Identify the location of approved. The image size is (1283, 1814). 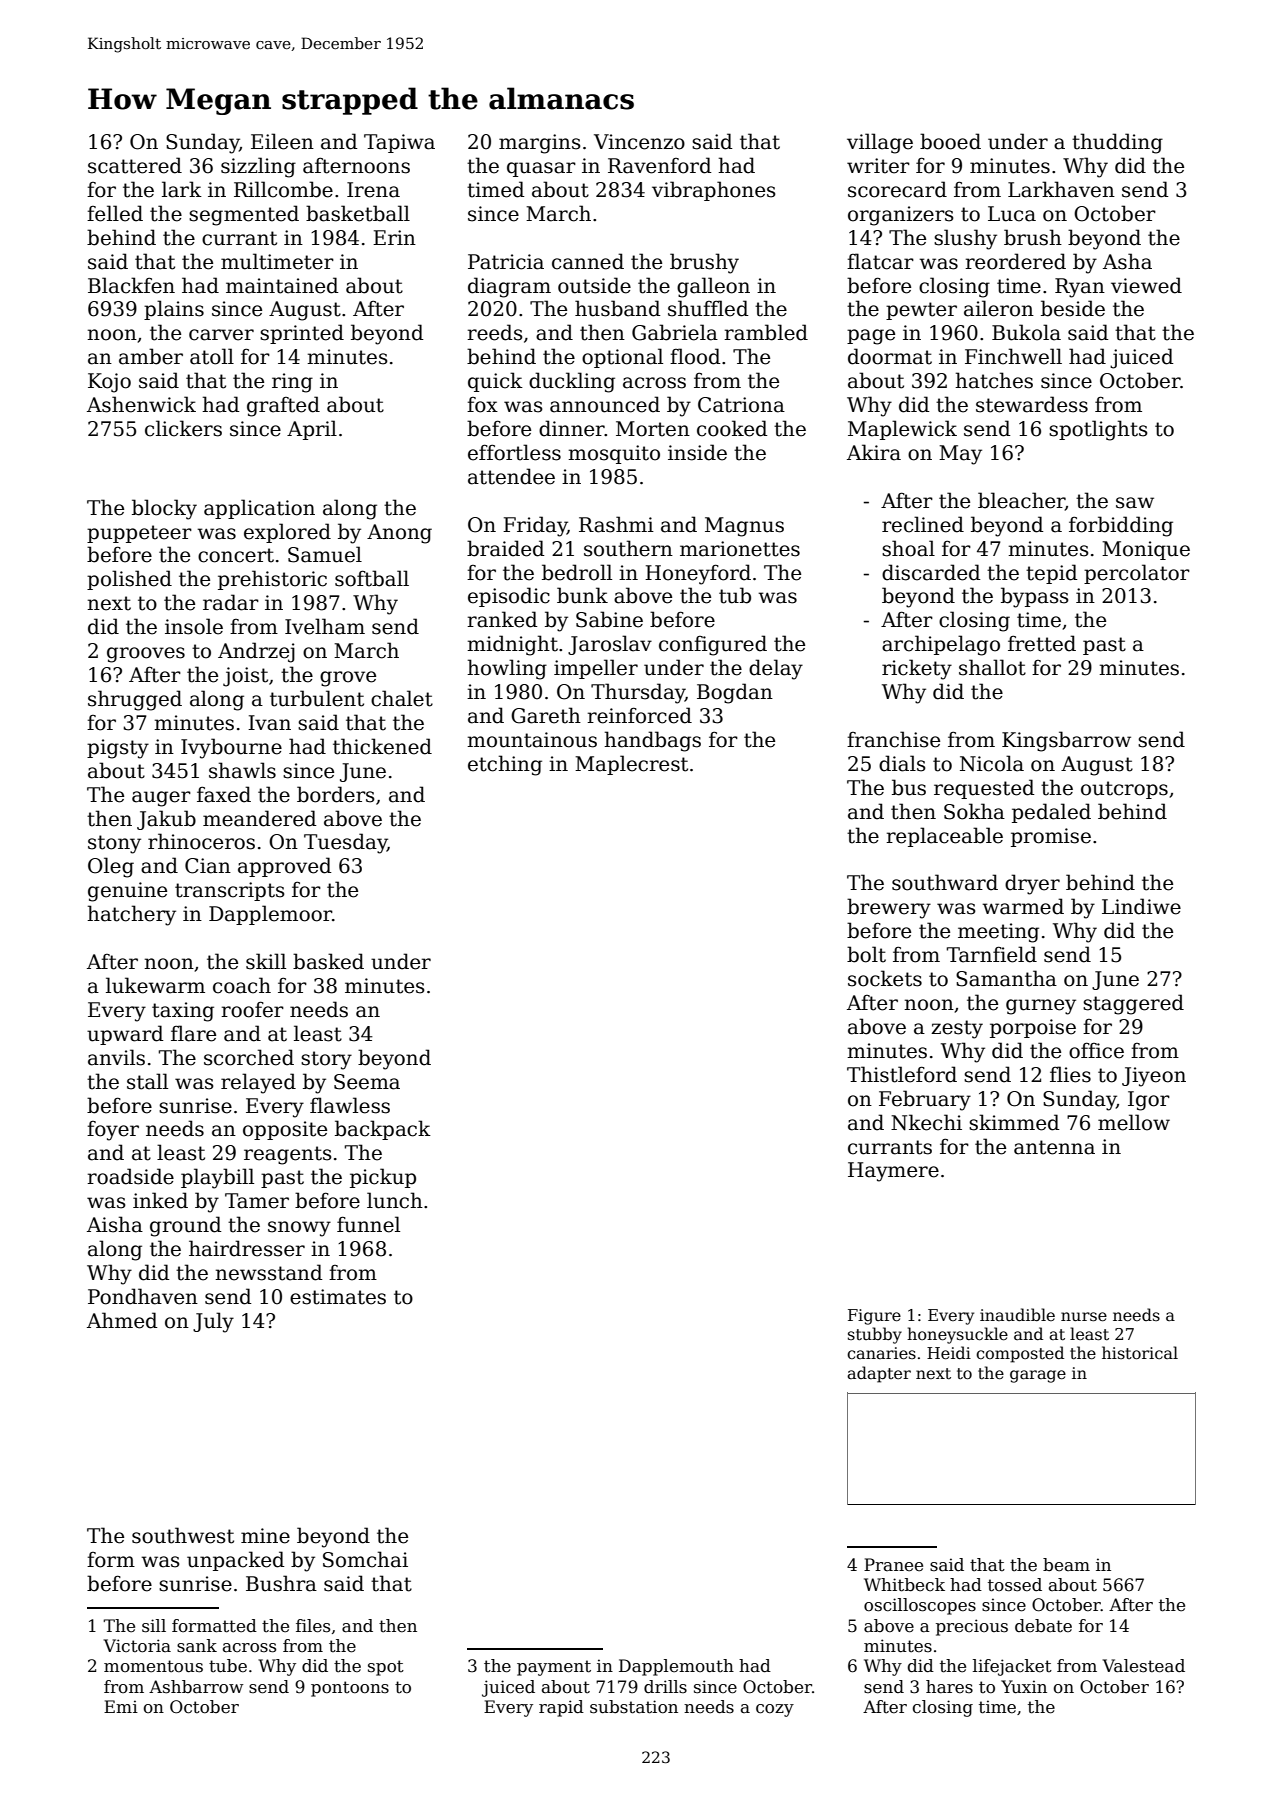
(285, 867).
